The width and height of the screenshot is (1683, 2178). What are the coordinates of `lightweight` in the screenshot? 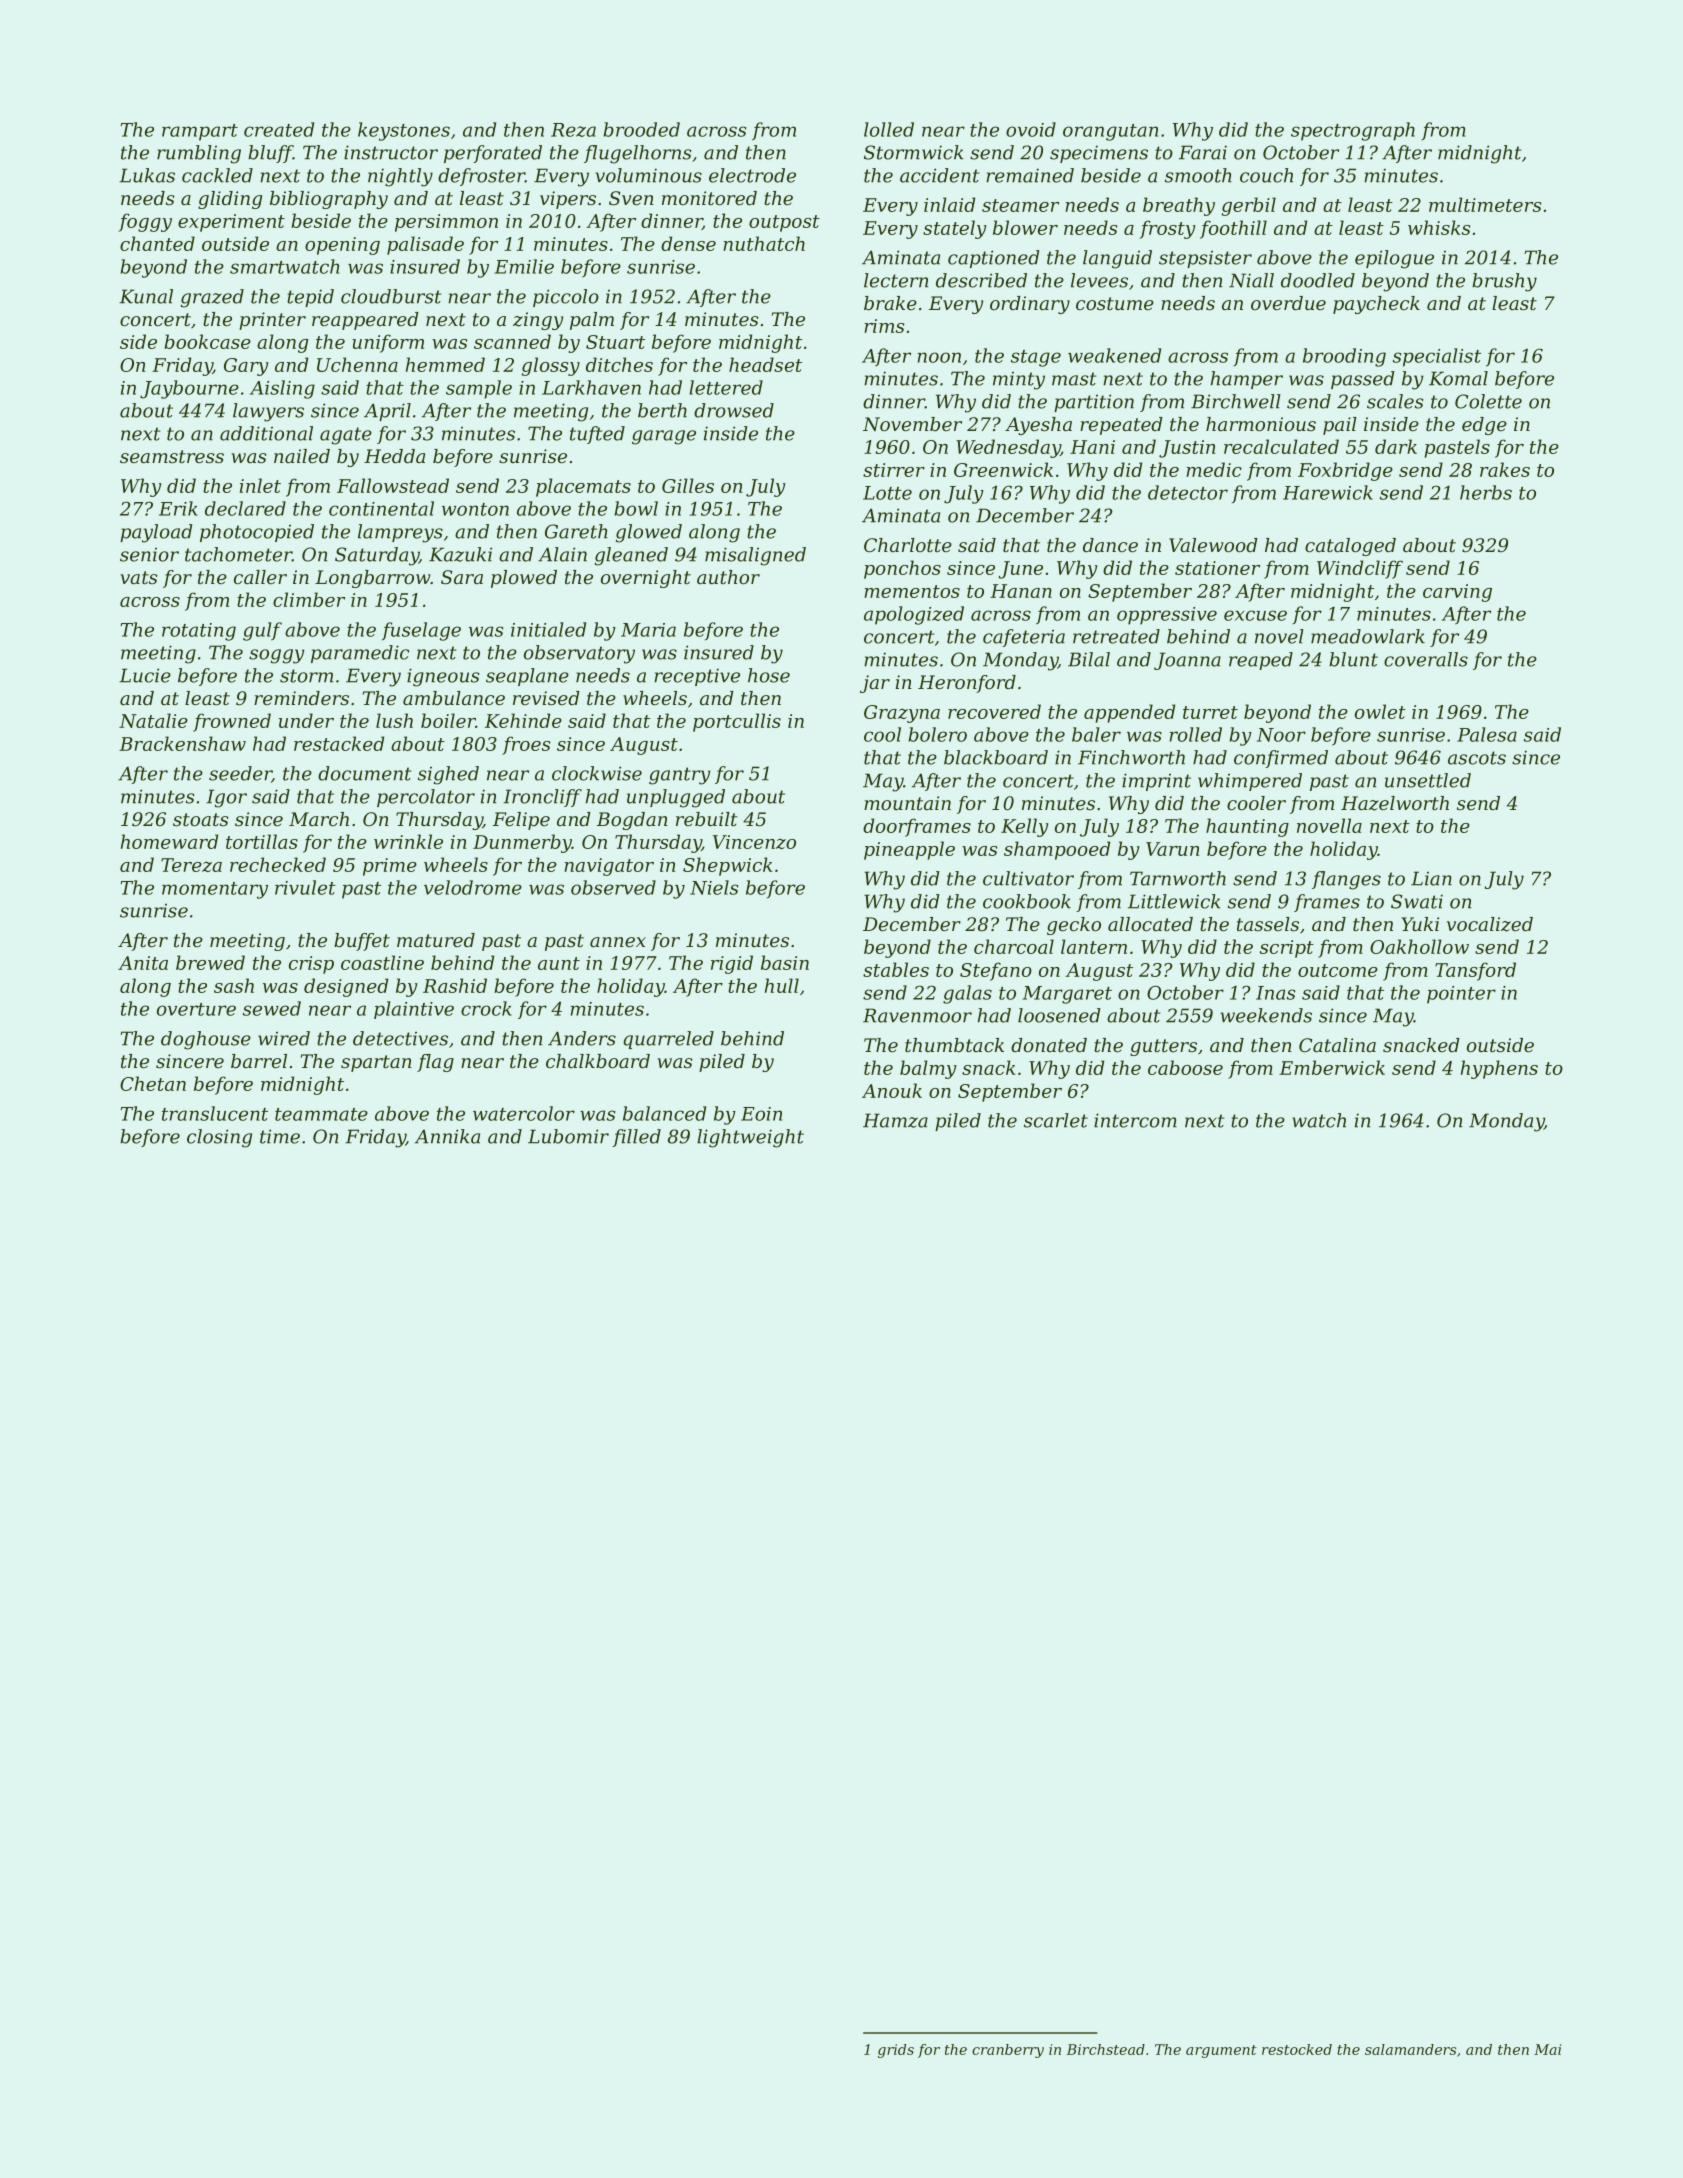 It's located at (750, 1138).
